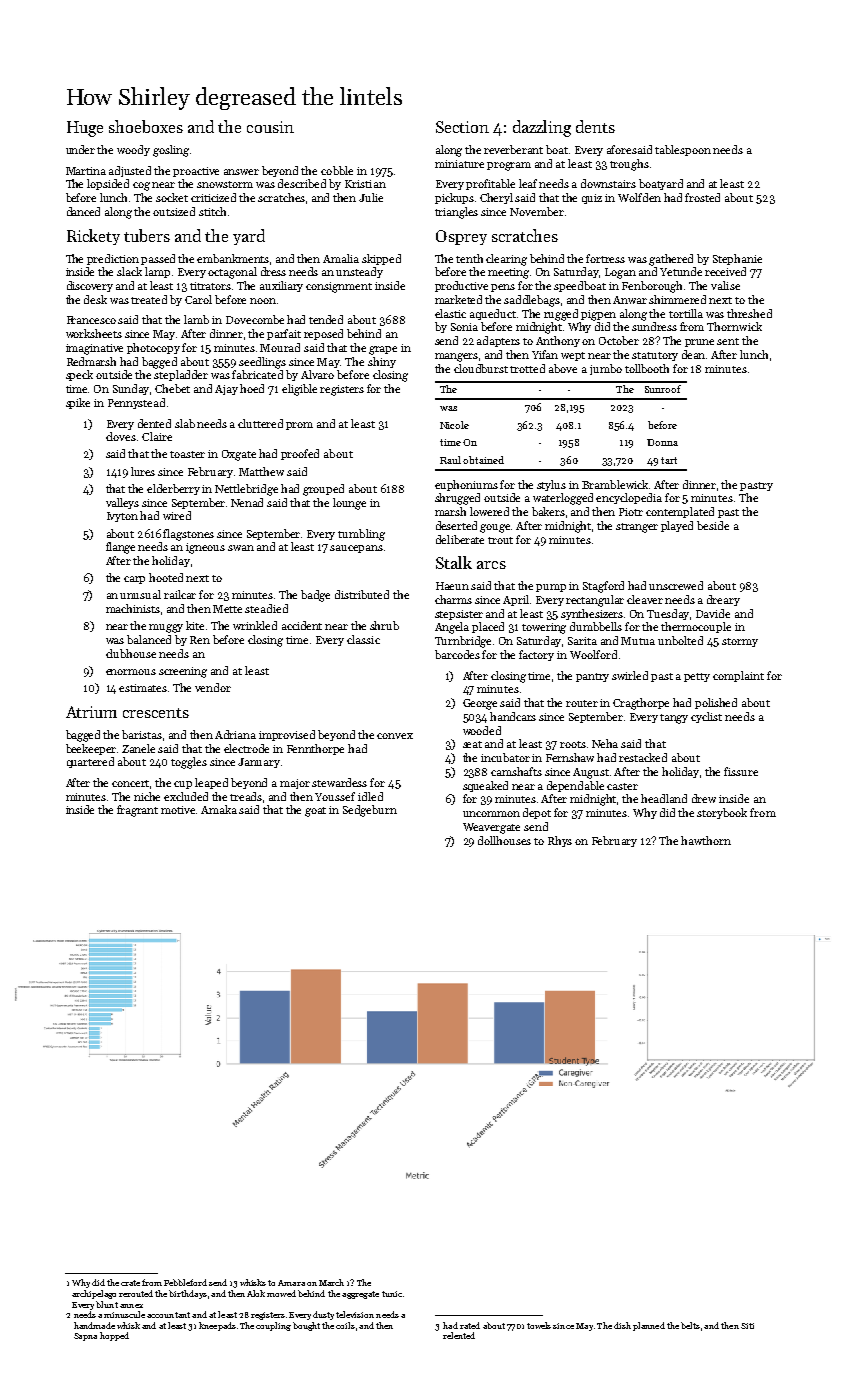 This screenshot has height=1400, width=849. Describe the element at coordinates (122, 503) in the screenshot. I see `valleys` at that location.
